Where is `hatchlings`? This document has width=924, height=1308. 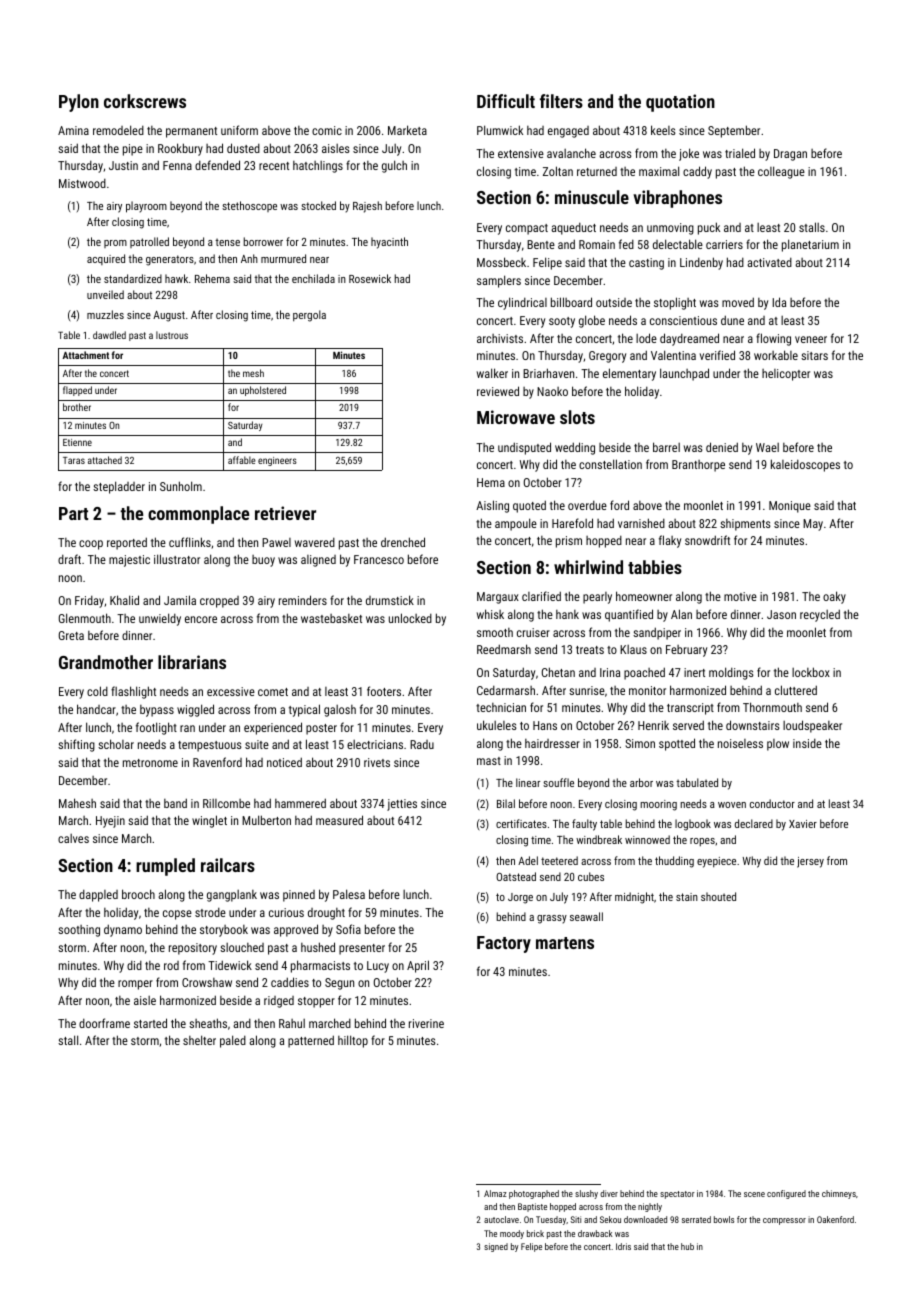 hatchlings is located at coordinates (318, 167).
